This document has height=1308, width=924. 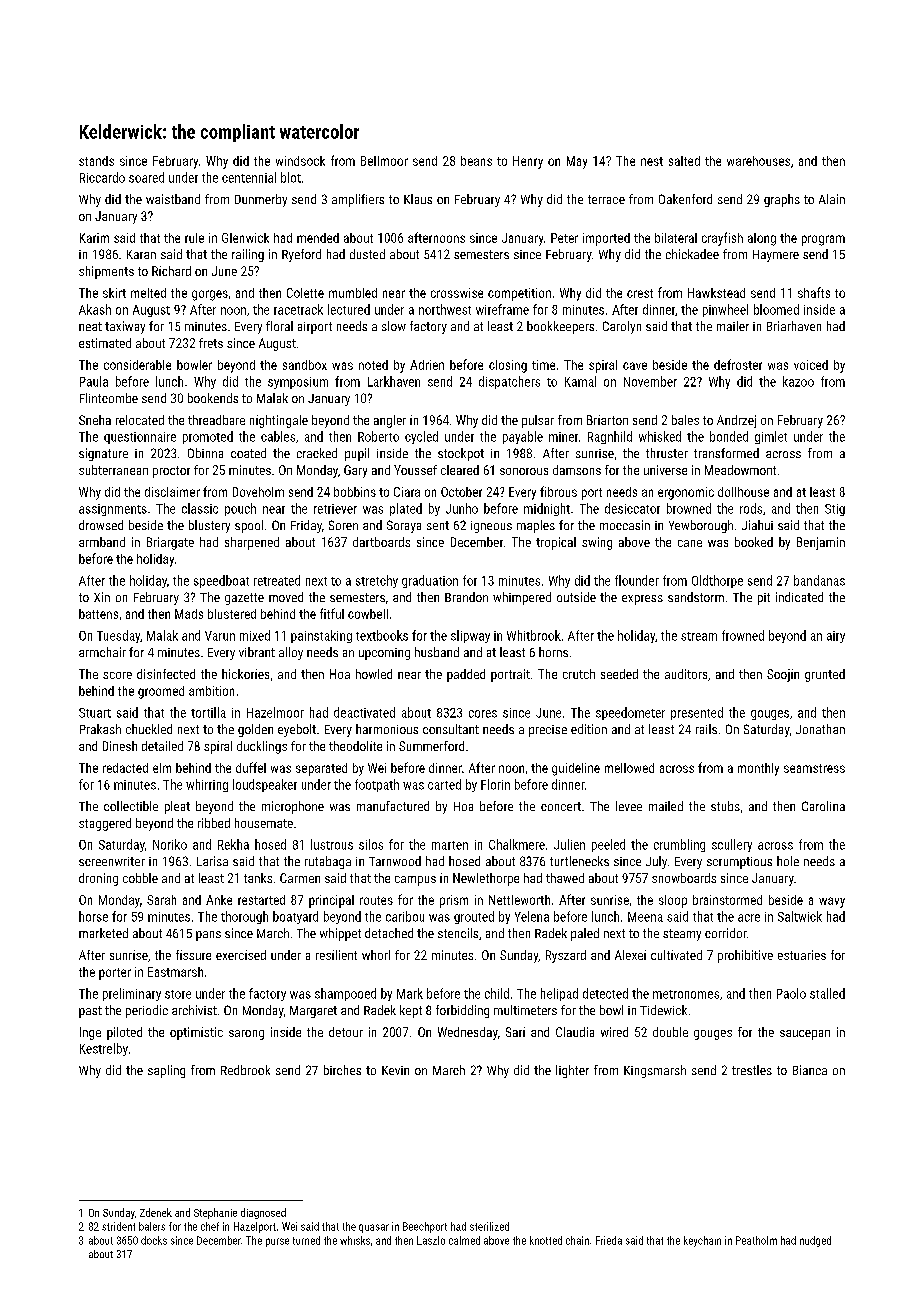 I want to click on store, so click(x=178, y=994).
